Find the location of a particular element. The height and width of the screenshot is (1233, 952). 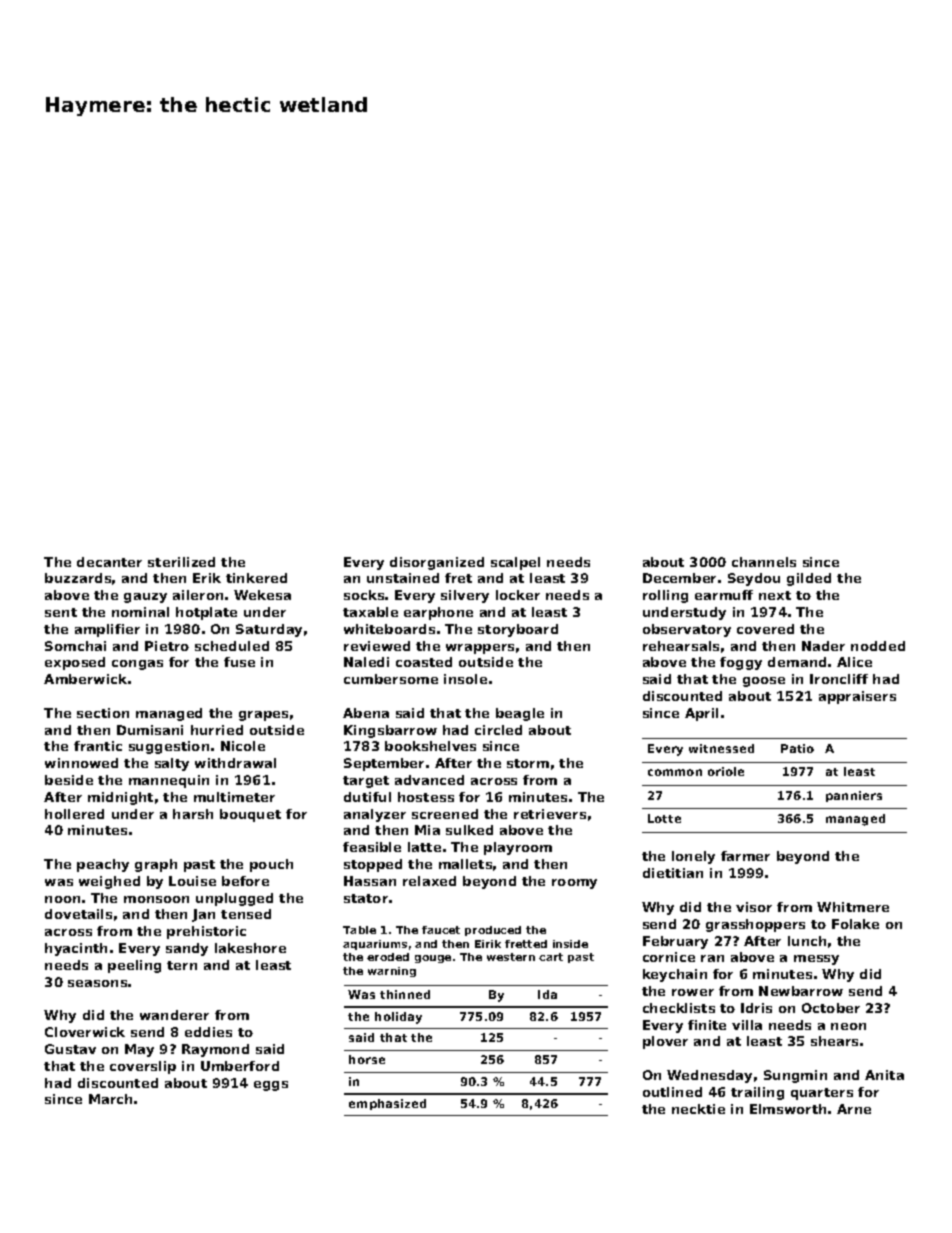

produced is located at coordinates (493, 931).
